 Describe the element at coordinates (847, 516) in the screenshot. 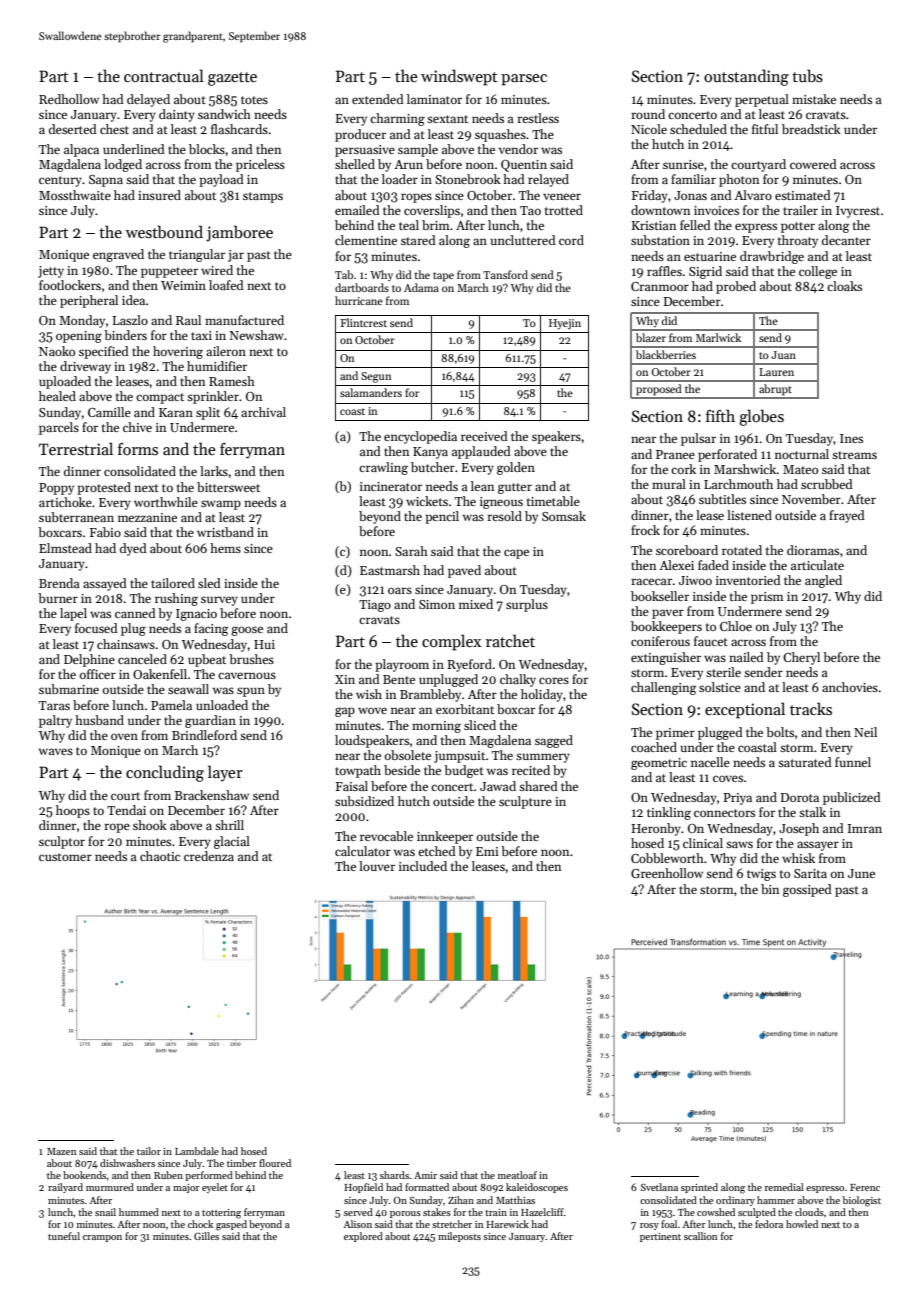

I see `frayed` at that location.
